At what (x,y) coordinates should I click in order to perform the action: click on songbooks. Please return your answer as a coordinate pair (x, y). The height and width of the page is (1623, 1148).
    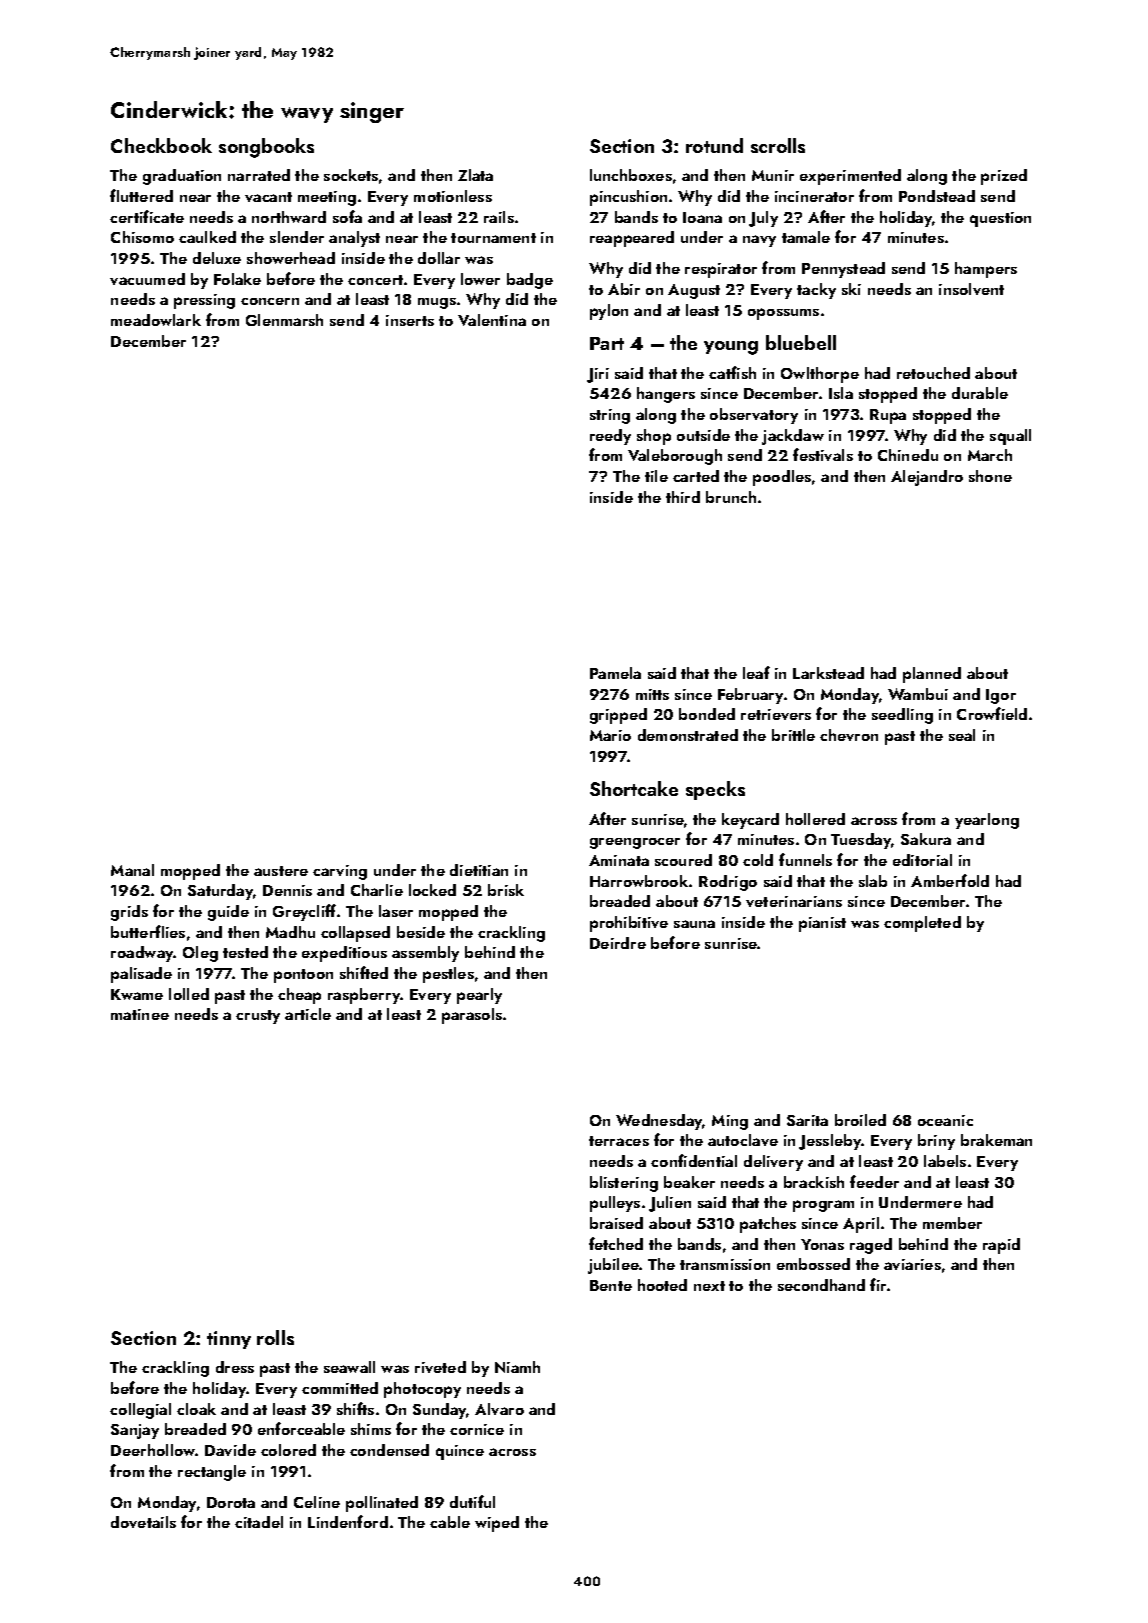
    Looking at the image, I should click on (266, 148).
